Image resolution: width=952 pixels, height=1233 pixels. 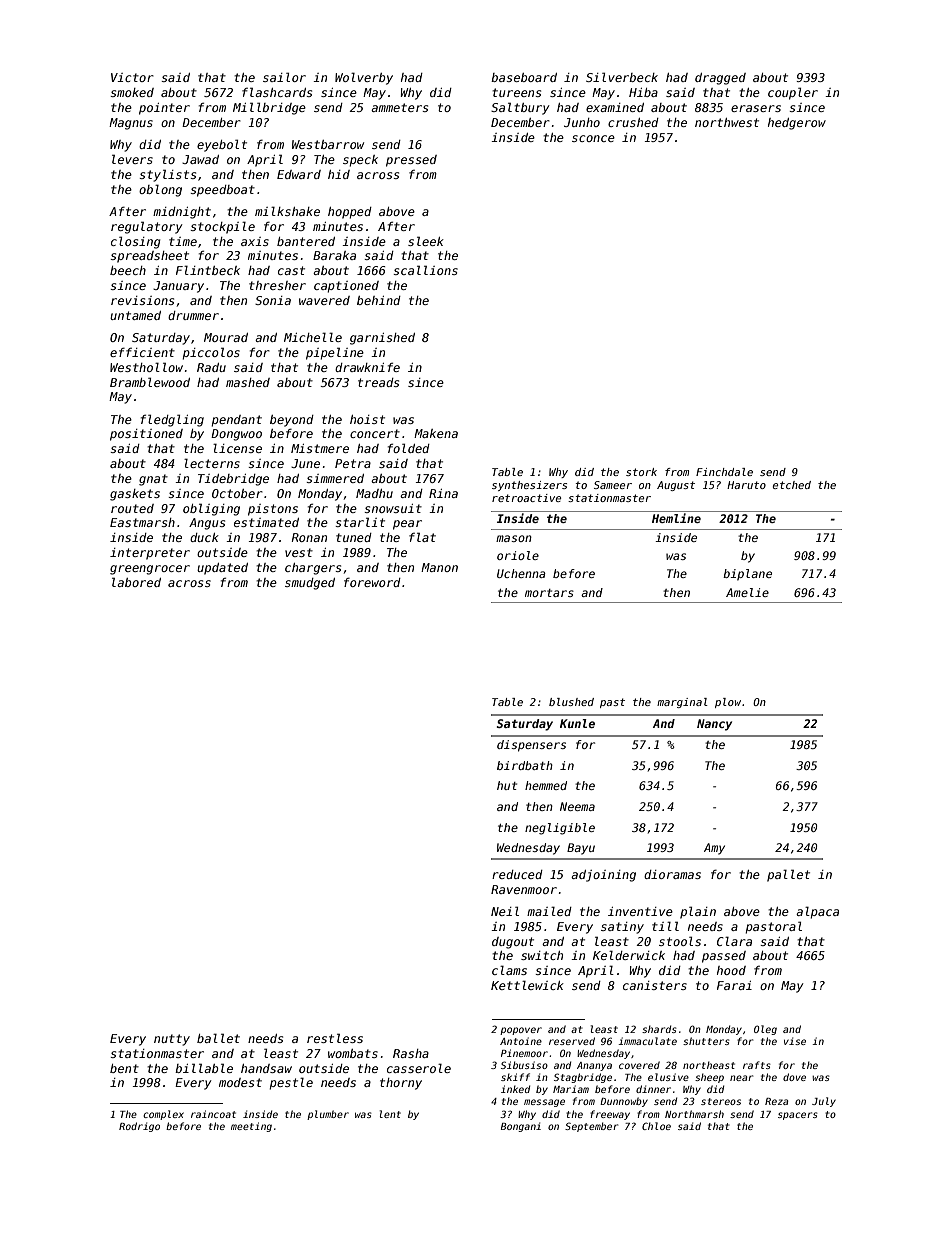 I want to click on northwest, so click(x=727, y=122).
